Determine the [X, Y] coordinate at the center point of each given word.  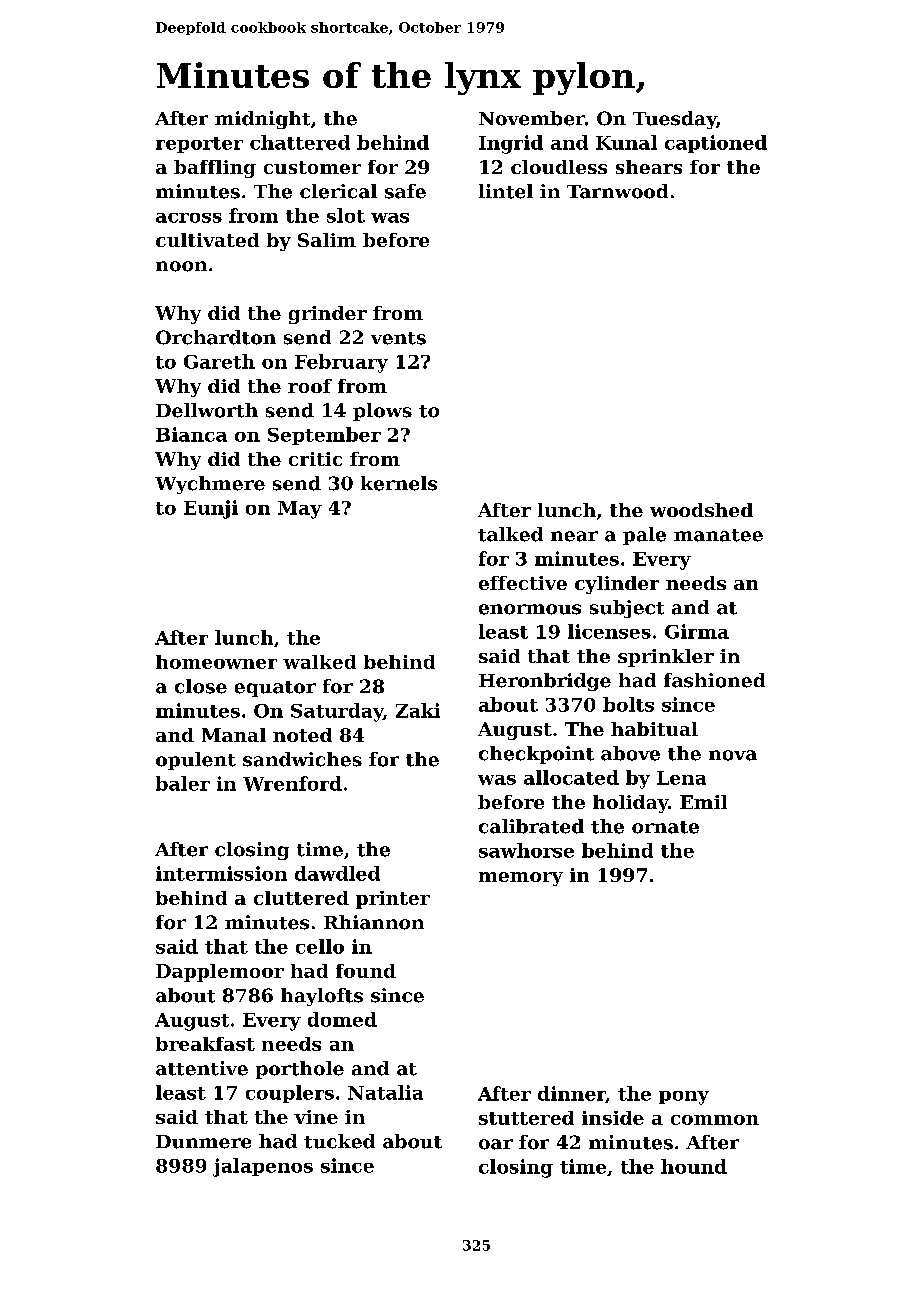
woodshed [701, 510]
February [341, 363]
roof [310, 386]
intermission [221, 873]
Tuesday [674, 120]
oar [496, 1144]
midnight [262, 120]
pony [684, 1098]
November [532, 118]
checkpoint [536, 755]
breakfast [205, 1044]
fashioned [714, 680]
